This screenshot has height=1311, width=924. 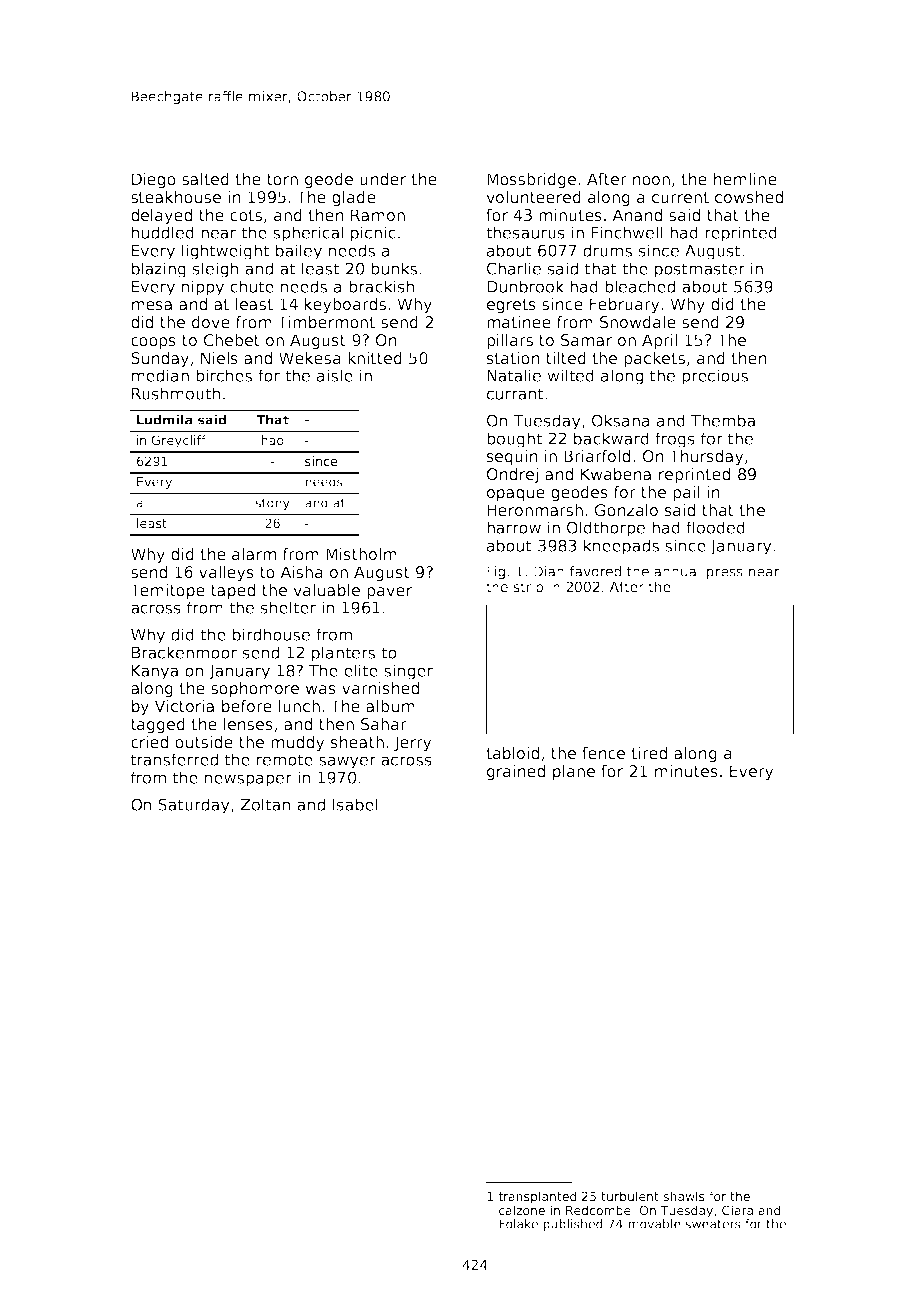 I want to click on thesaurus, so click(x=525, y=232).
